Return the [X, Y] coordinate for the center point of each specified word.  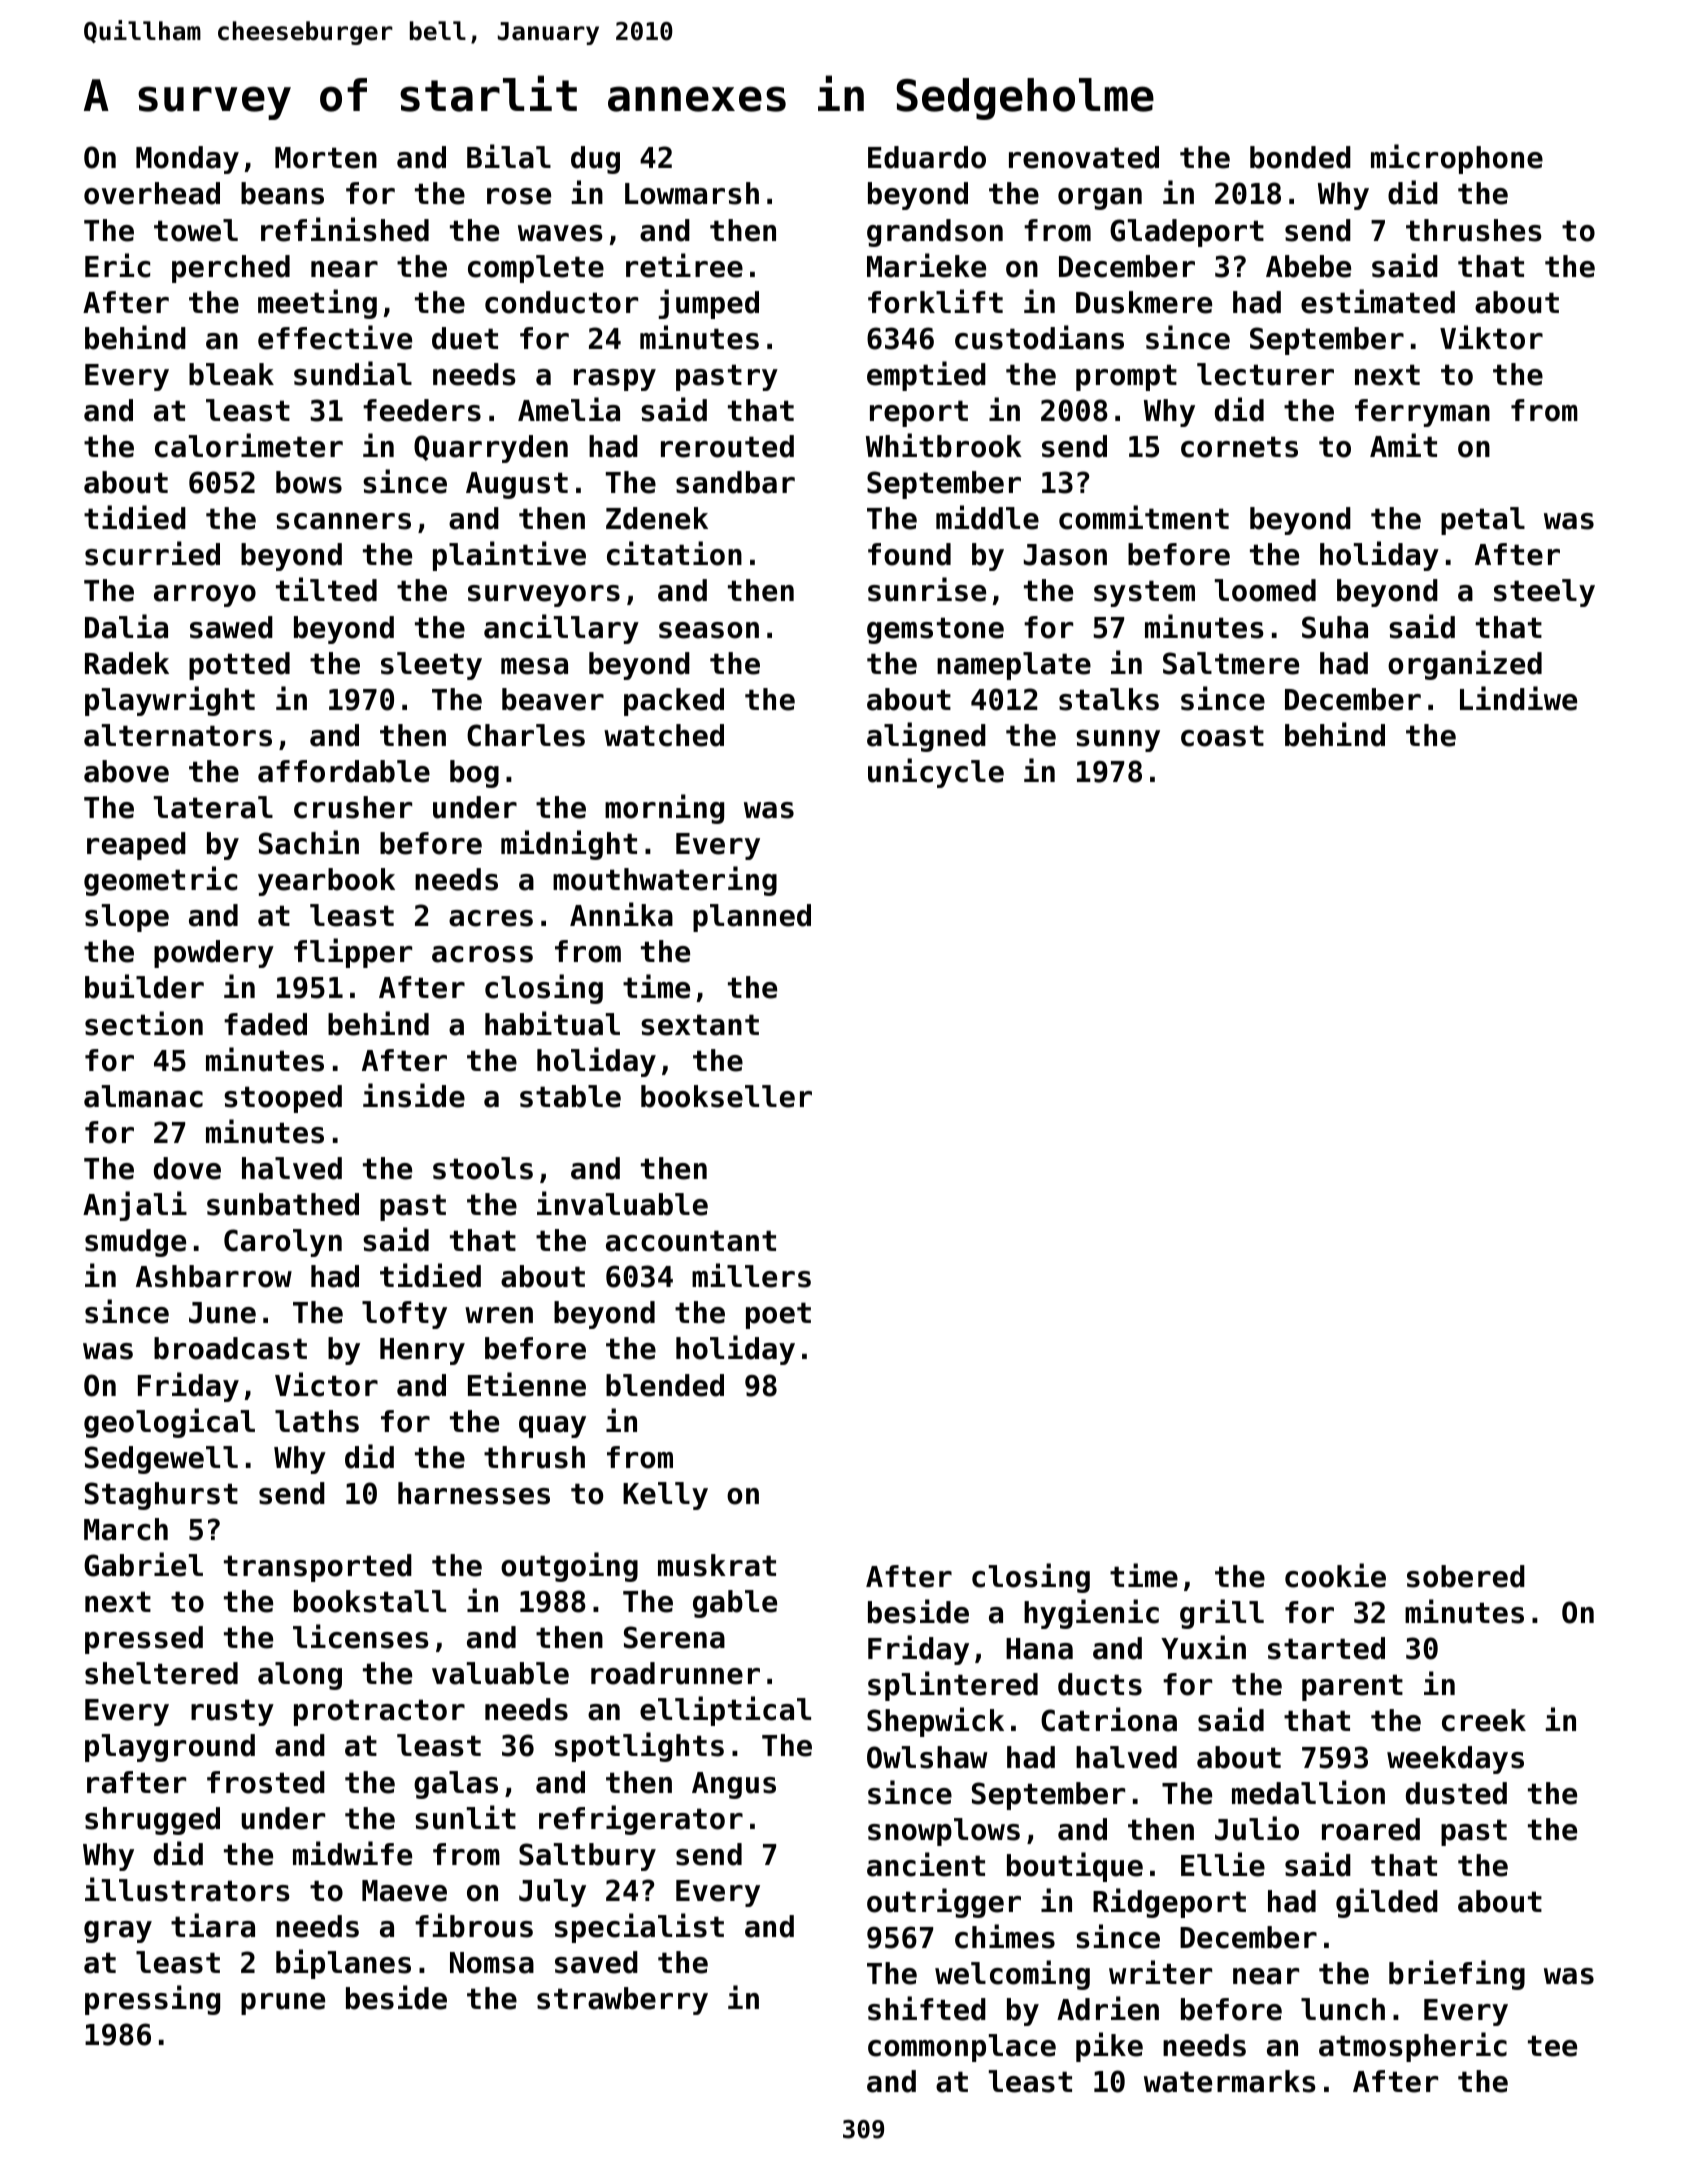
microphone [1457, 159]
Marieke [926, 265]
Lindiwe [1518, 698]
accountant [691, 1241]
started [1326, 1648]
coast [1222, 736]
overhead [152, 193]
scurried [152, 553]
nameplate [1014, 666]
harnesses [474, 1493]
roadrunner [675, 1673]
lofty [404, 1315]
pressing [152, 2000]
